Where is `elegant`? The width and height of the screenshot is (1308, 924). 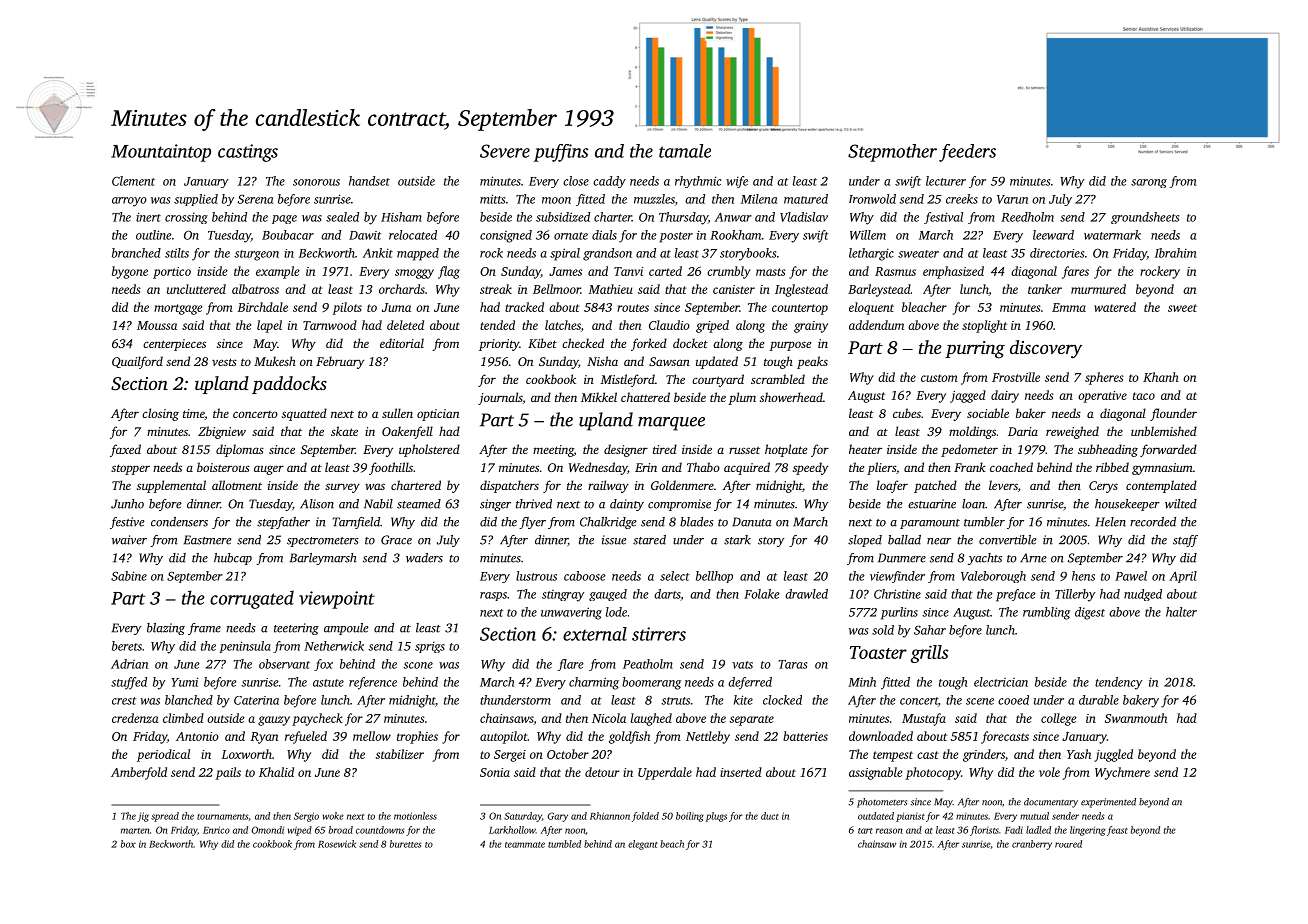
elegant is located at coordinates (643, 845).
